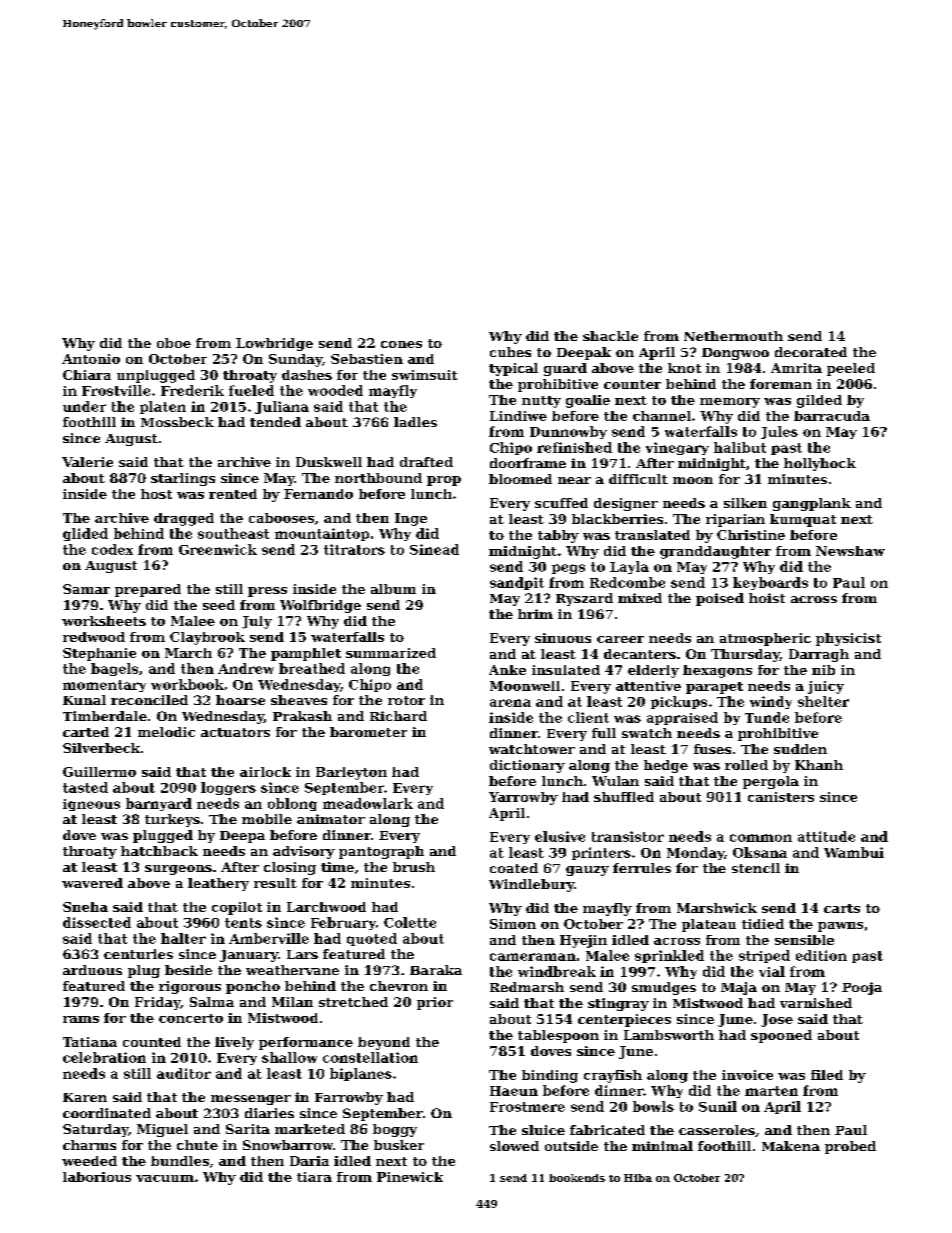  What do you see at coordinates (640, 654) in the screenshot?
I see `decanters` at bounding box center [640, 654].
